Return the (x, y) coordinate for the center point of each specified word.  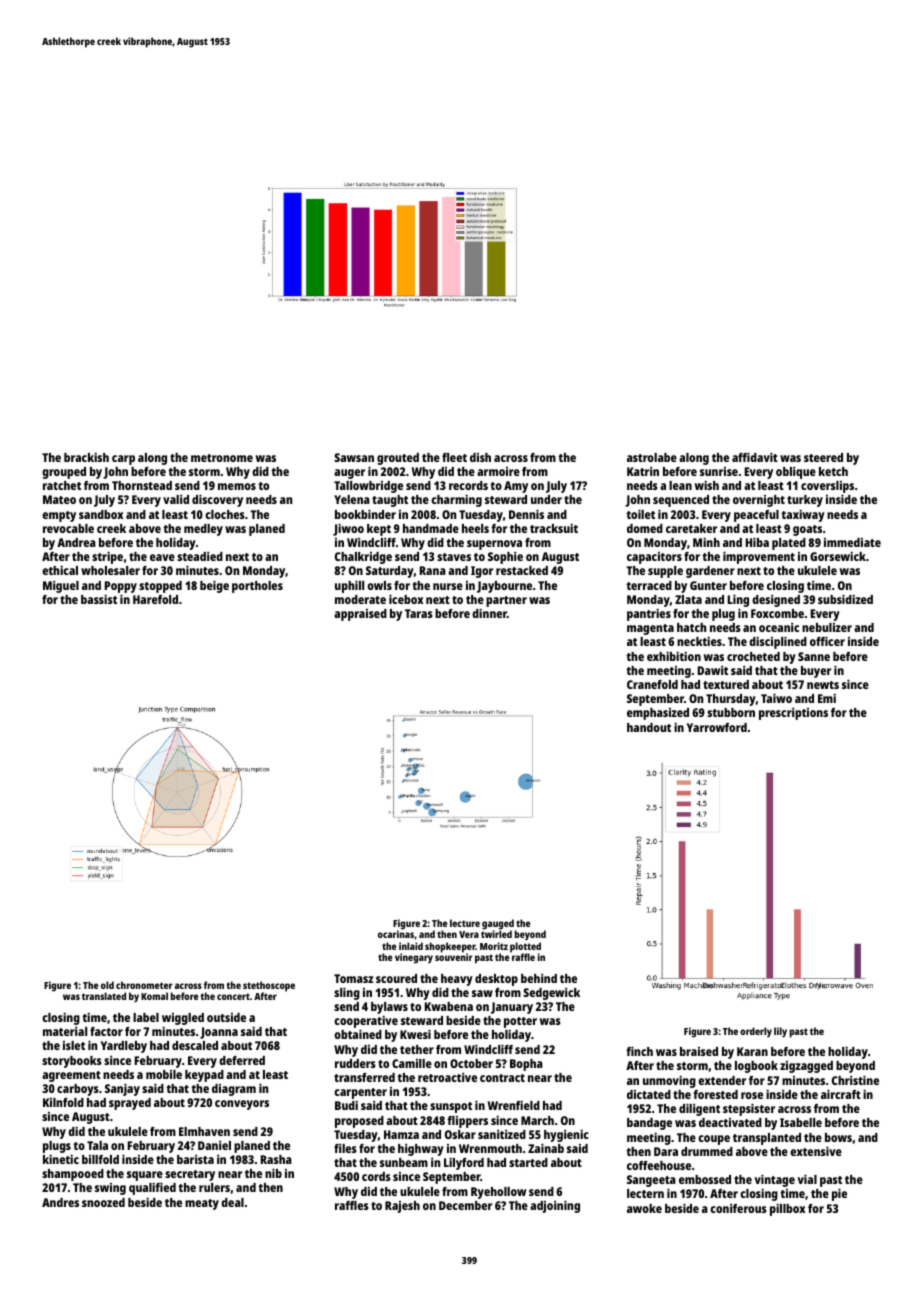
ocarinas (396, 934)
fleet (454, 457)
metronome (222, 458)
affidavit (755, 457)
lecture (465, 923)
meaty (202, 1204)
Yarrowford (717, 727)
